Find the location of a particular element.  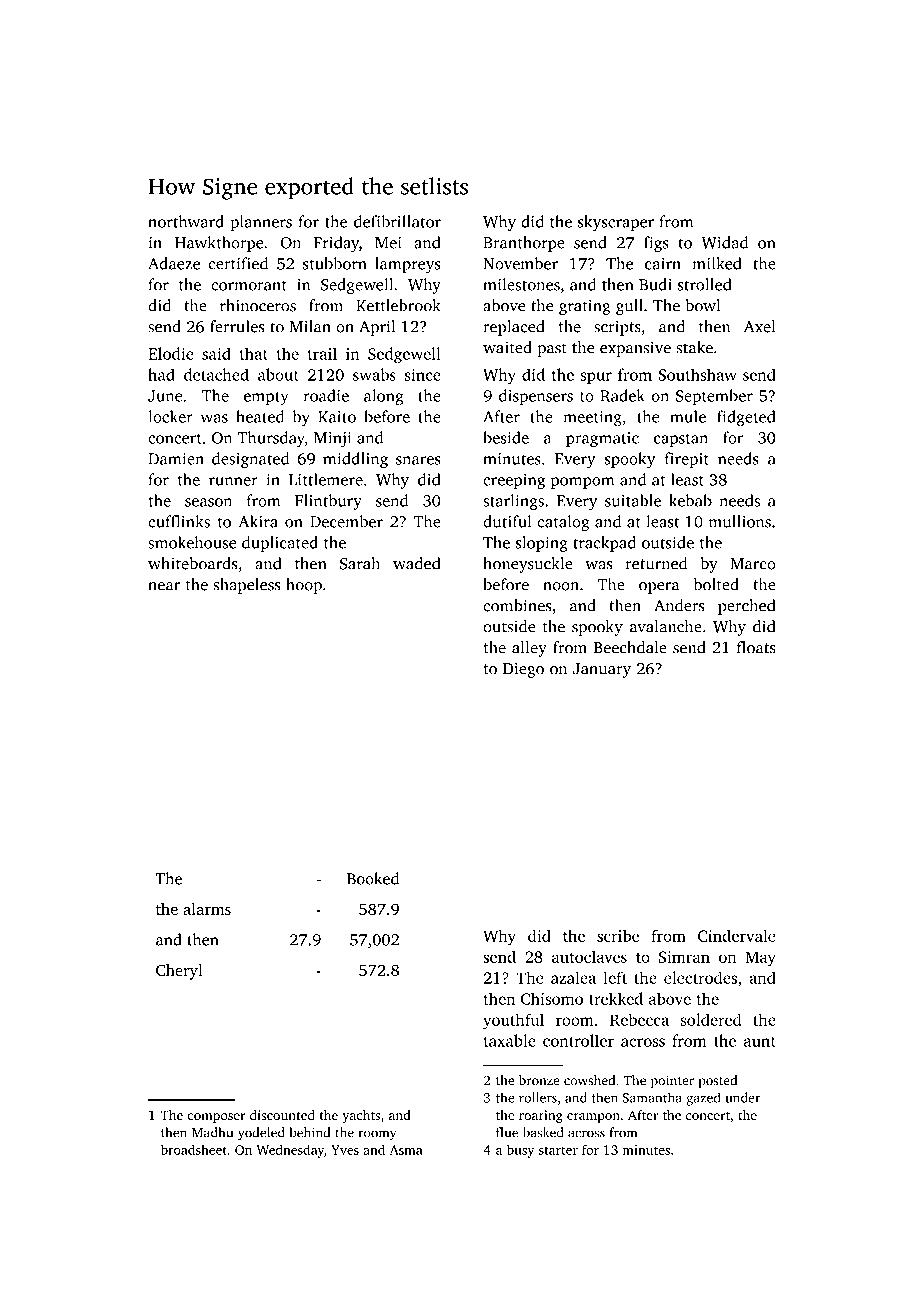

Southshaw is located at coordinates (698, 374).
